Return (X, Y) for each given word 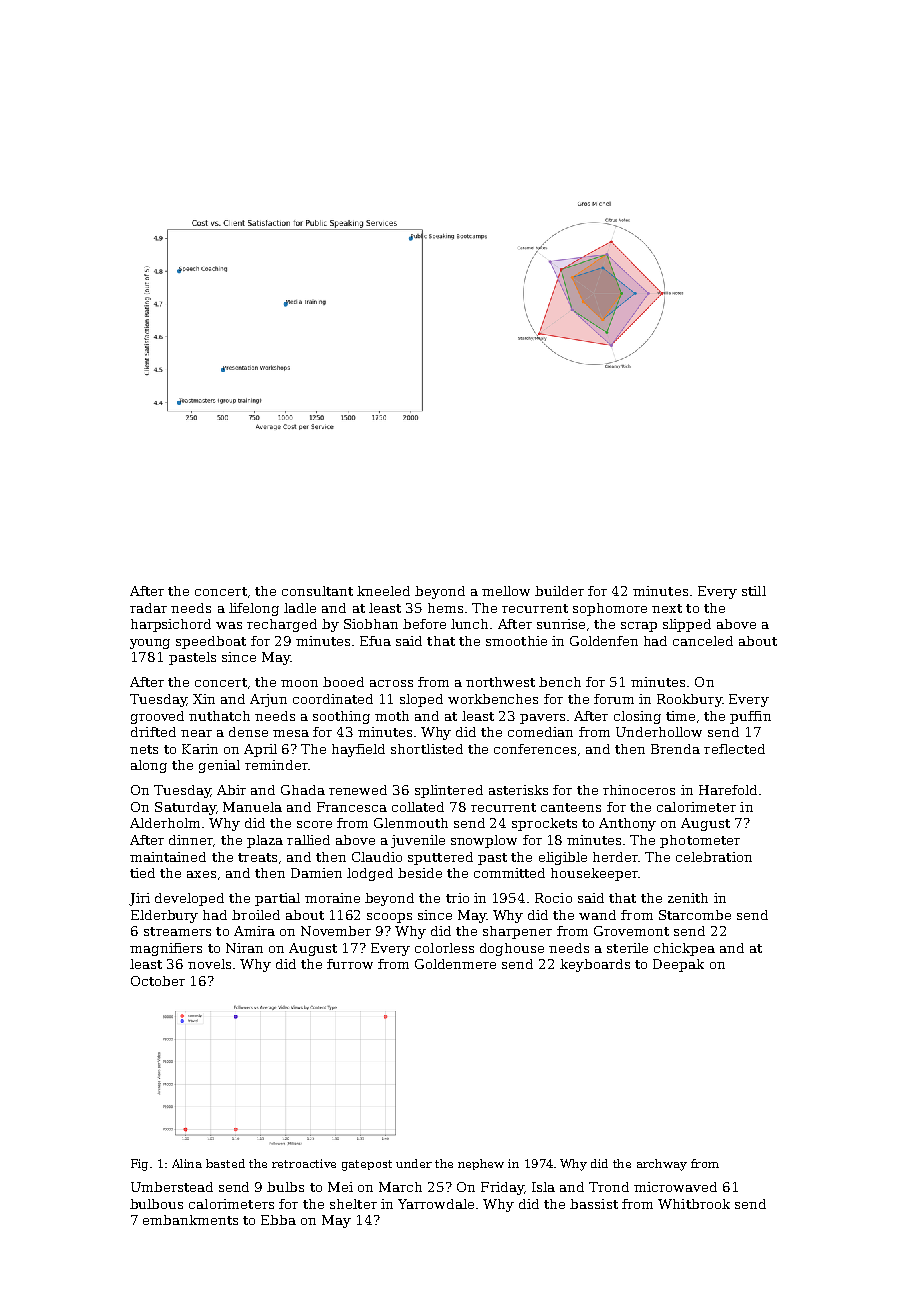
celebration (714, 857)
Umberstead (172, 1187)
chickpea (684, 949)
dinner (191, 840)
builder (559, 591)
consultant (317, 591)
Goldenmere (455, 964)
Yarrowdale (436, 1204)
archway (662, 1165)
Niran (244, 948)
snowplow (484, 841)
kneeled (383, 591)
